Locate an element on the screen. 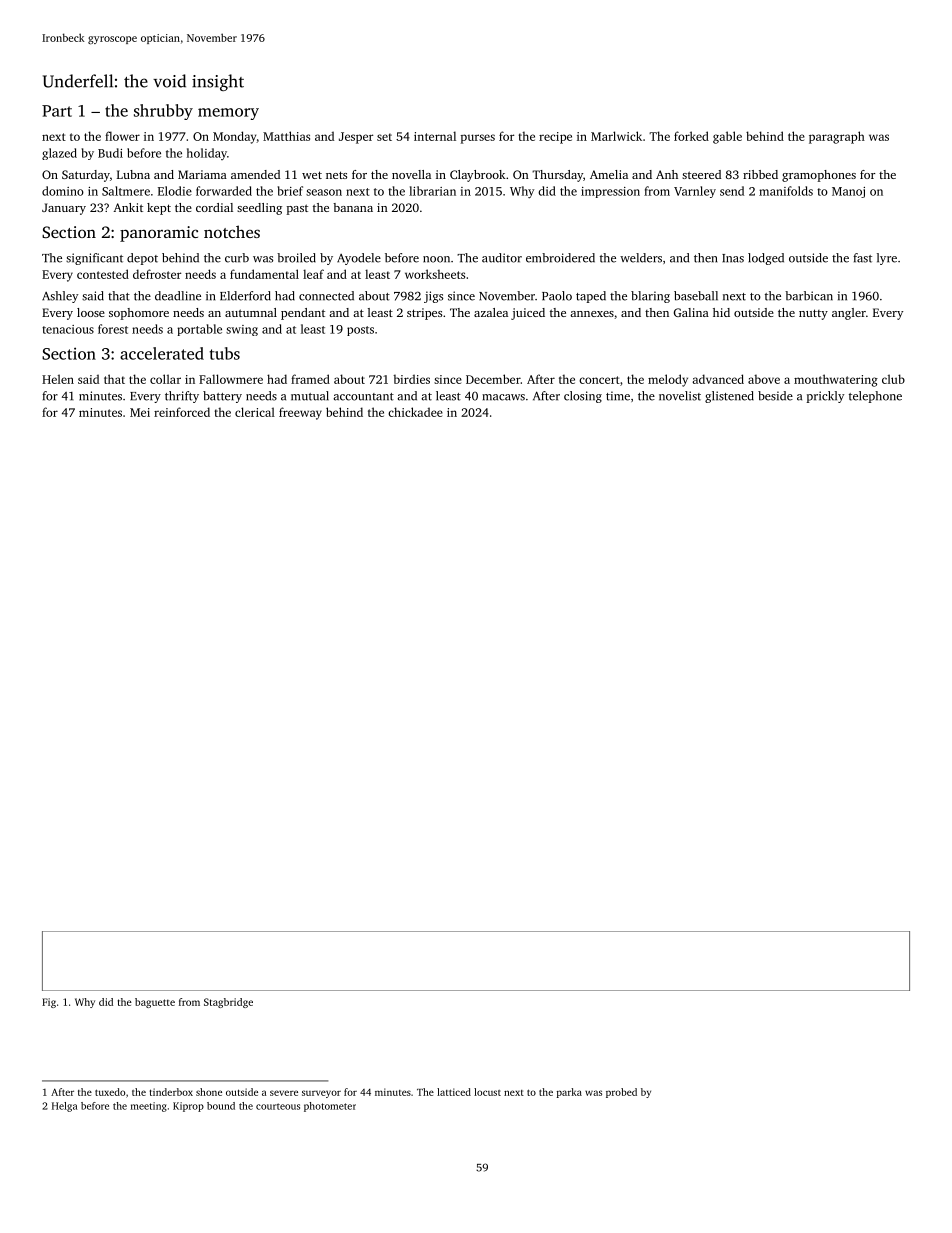 This screenshot has height=1233, width=952. surveyor is located at coordinates (321, 1094).
